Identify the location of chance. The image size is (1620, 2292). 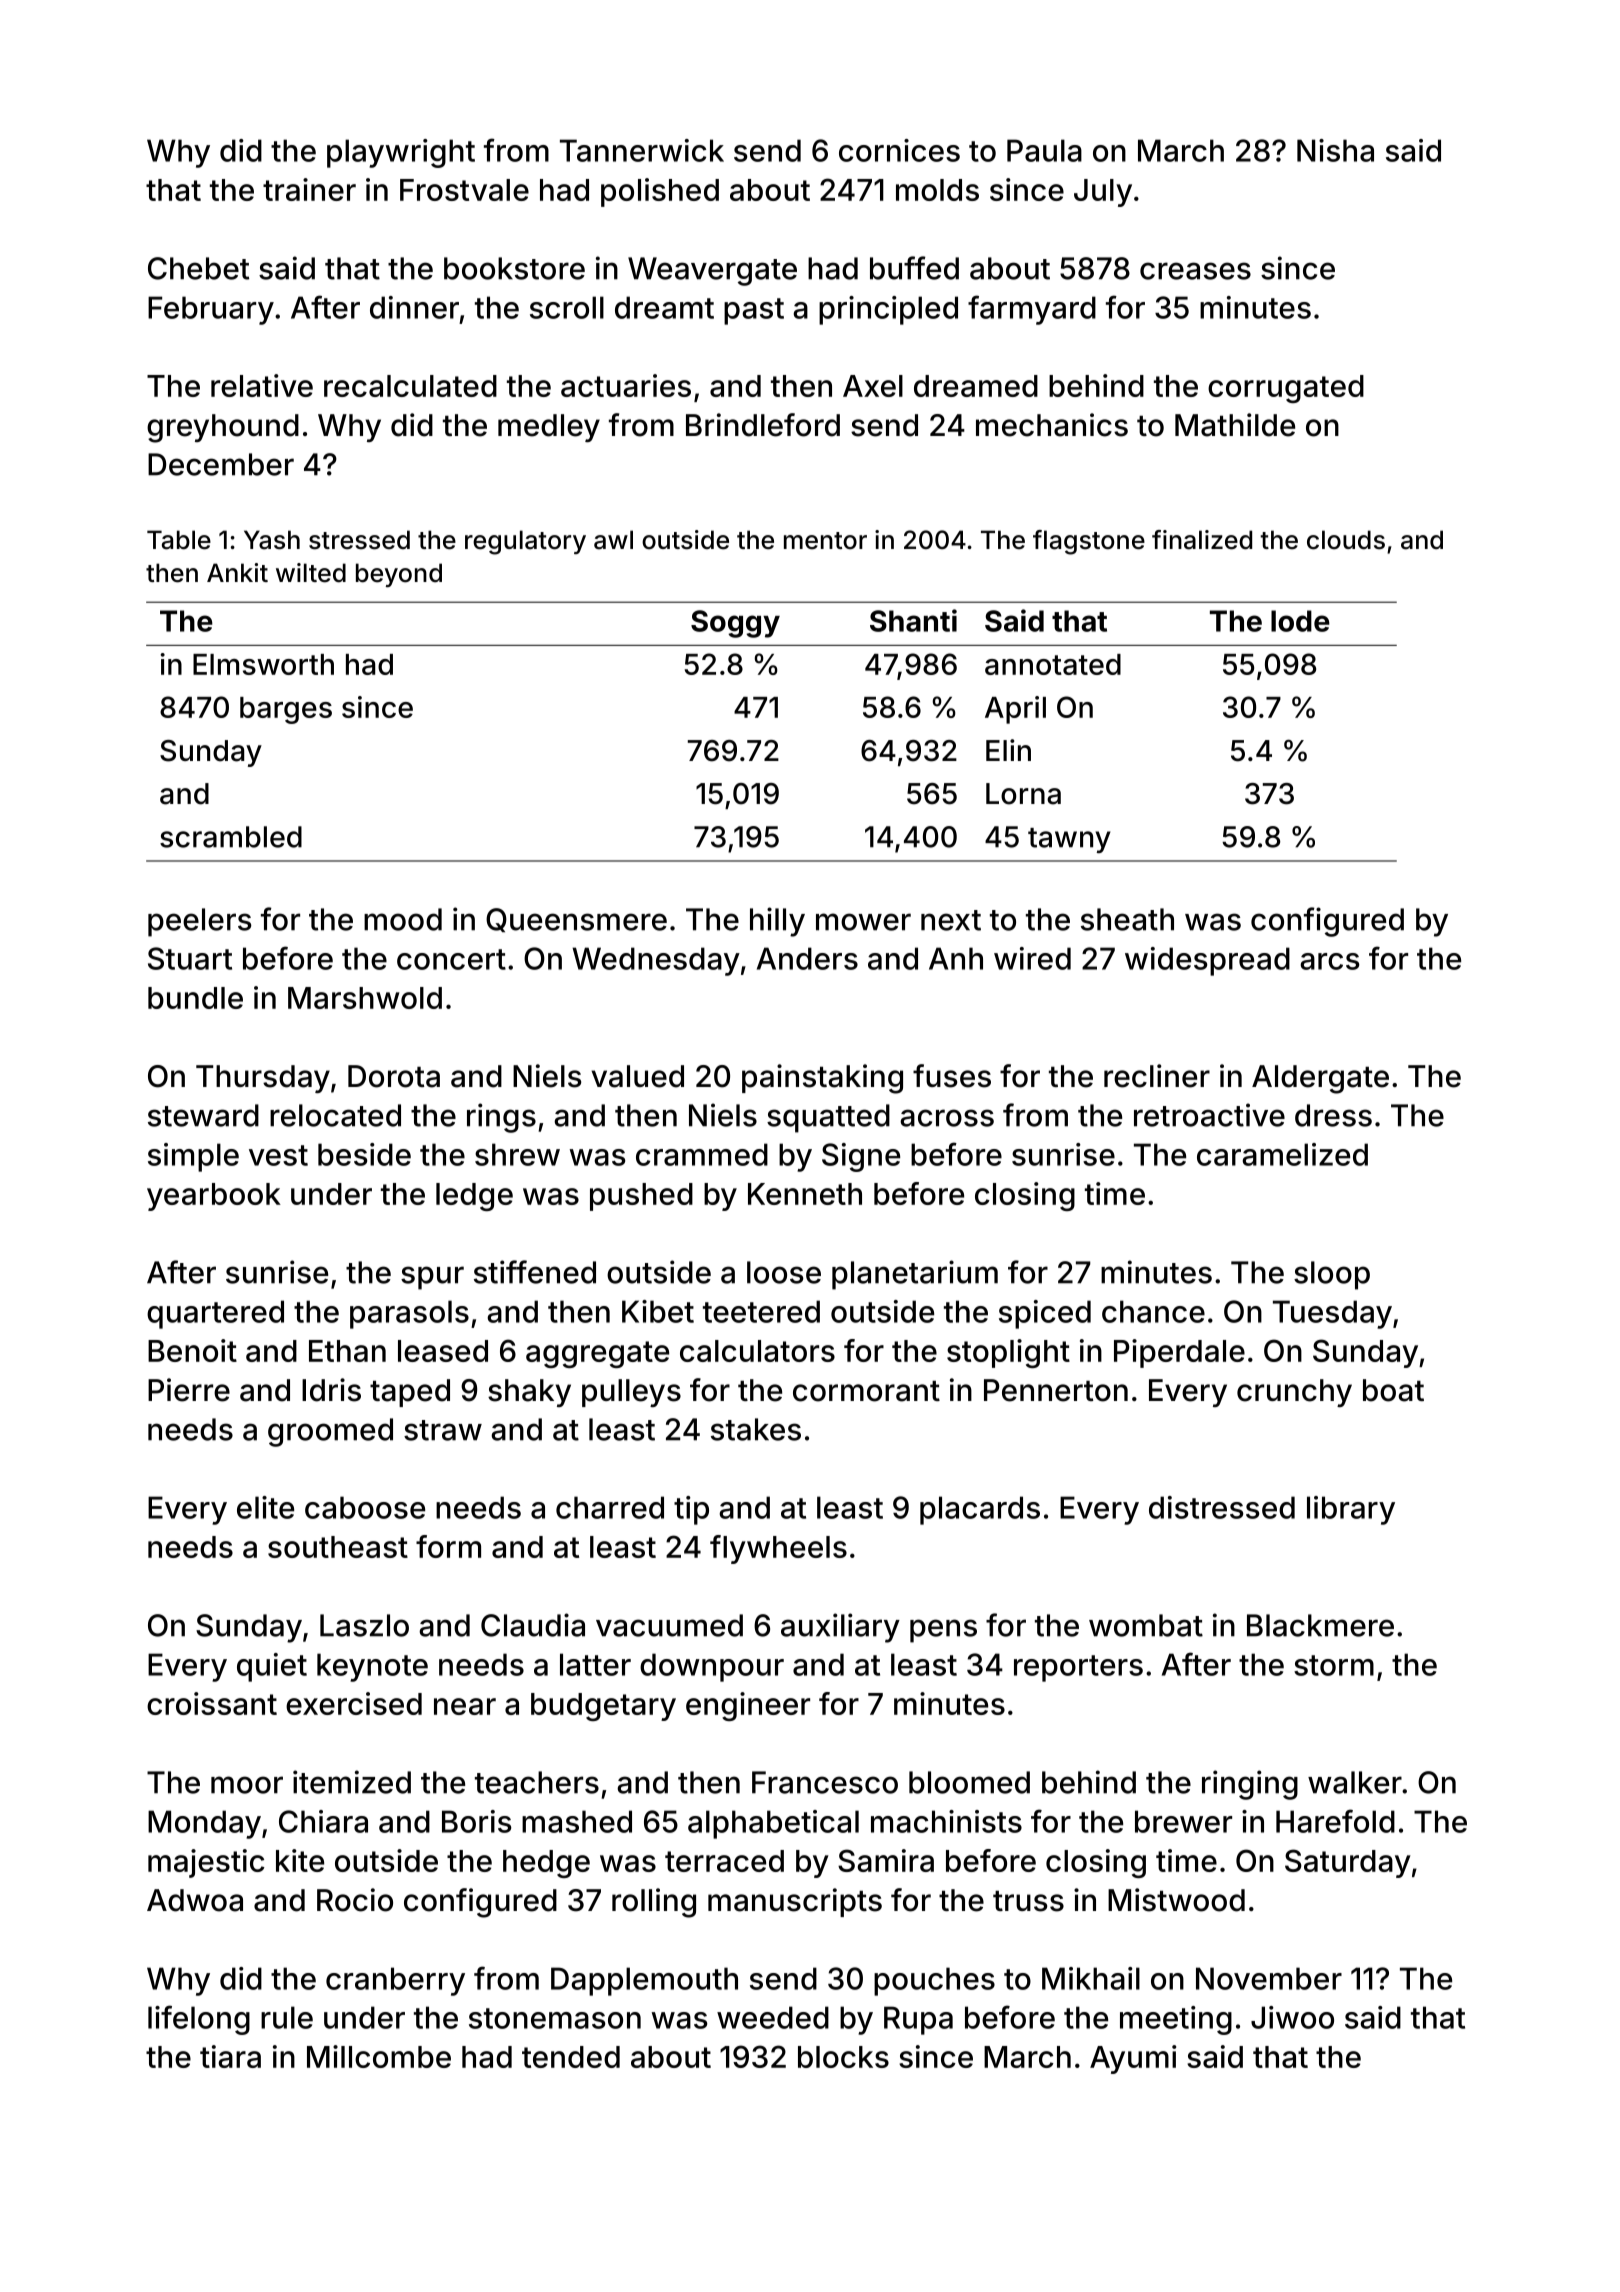
(1153, 1311).
